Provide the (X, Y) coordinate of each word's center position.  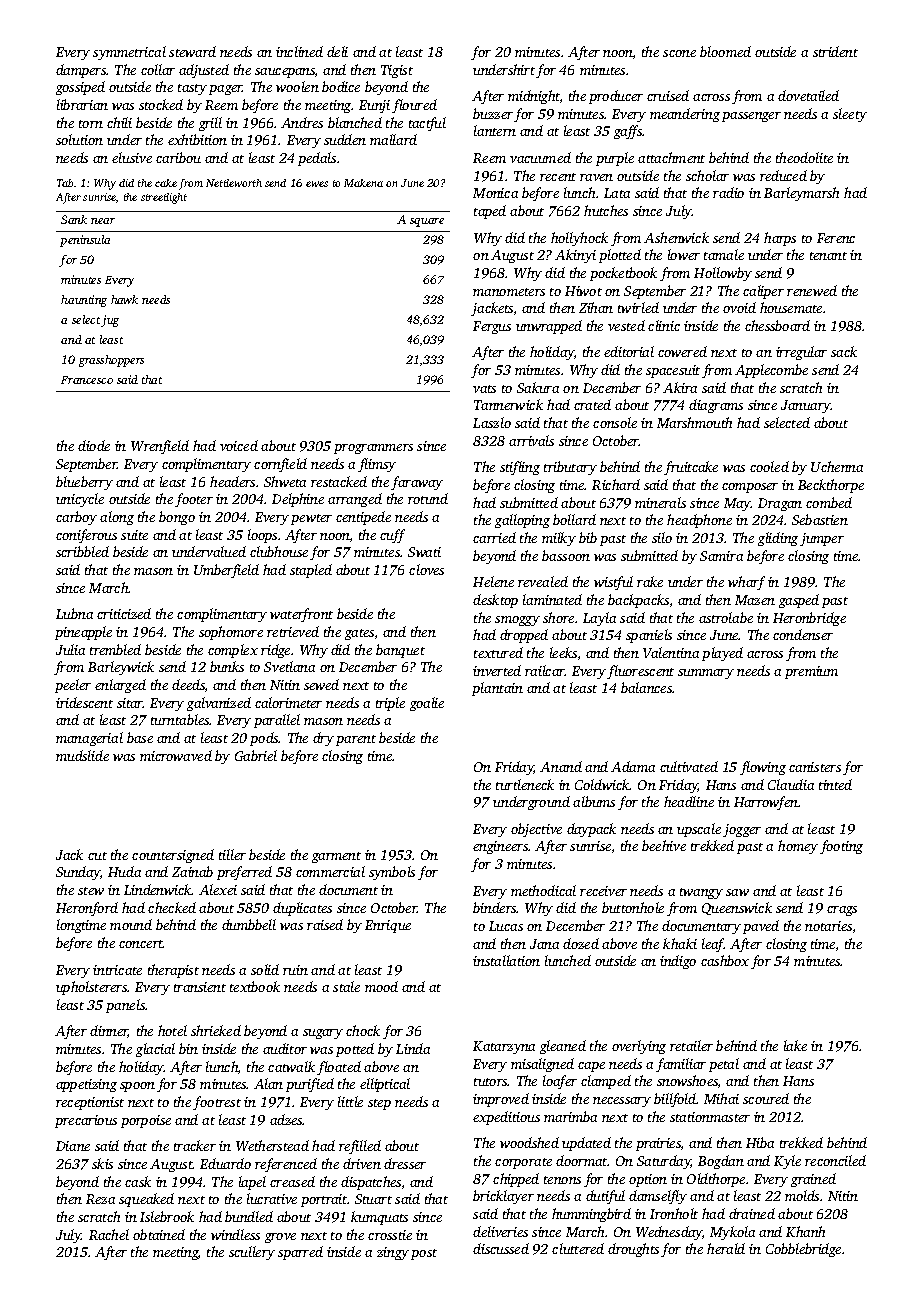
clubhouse (279, 551)
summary (706, 674)
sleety (850, 115)
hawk (124, 299)
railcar (545, 670)
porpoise (146, 1121)
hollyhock (579, 239)
